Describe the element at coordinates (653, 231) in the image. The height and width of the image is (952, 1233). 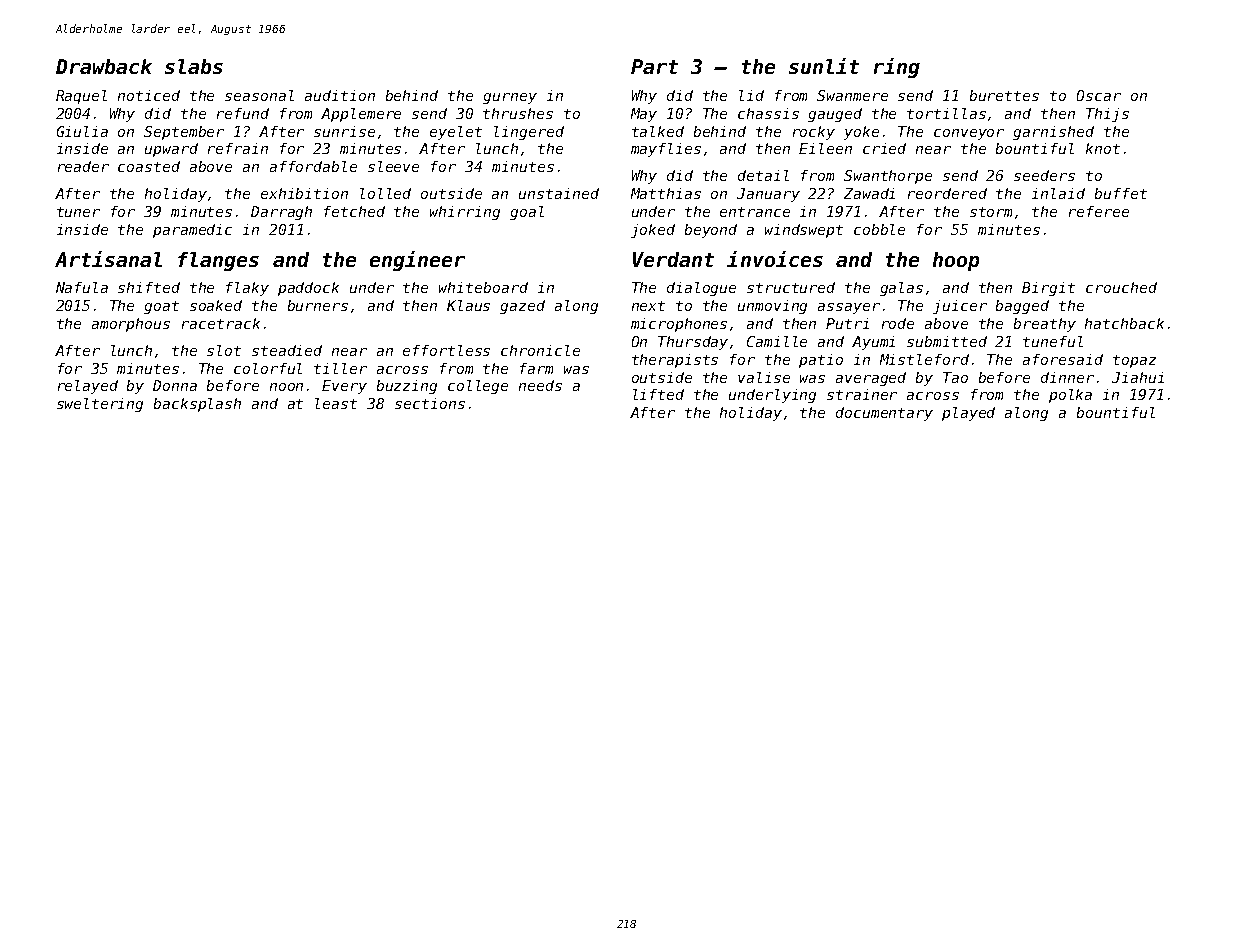
I see `joked` at that location.
